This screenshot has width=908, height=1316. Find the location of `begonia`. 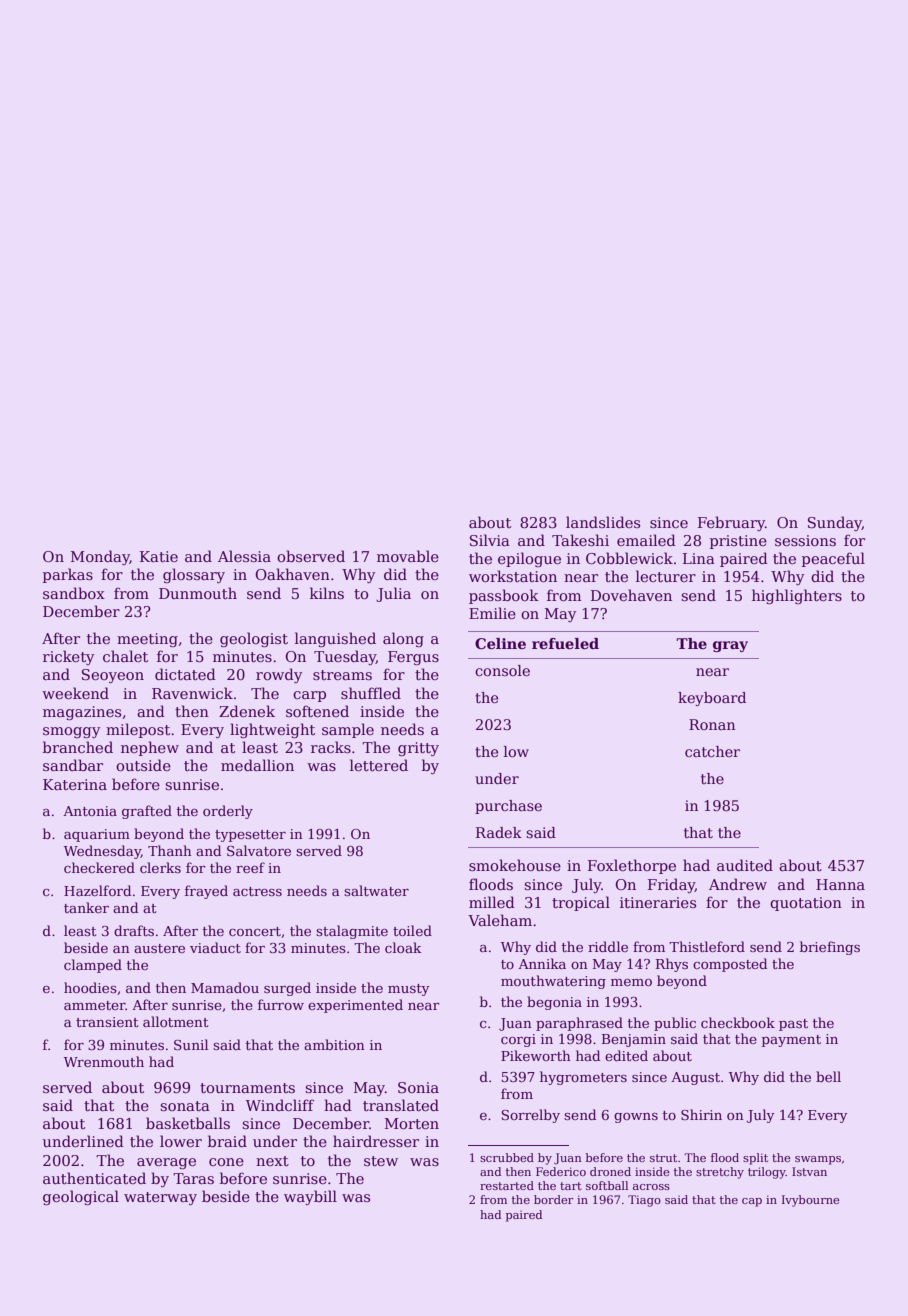

begonia is located at coordinates (554, 1003).
